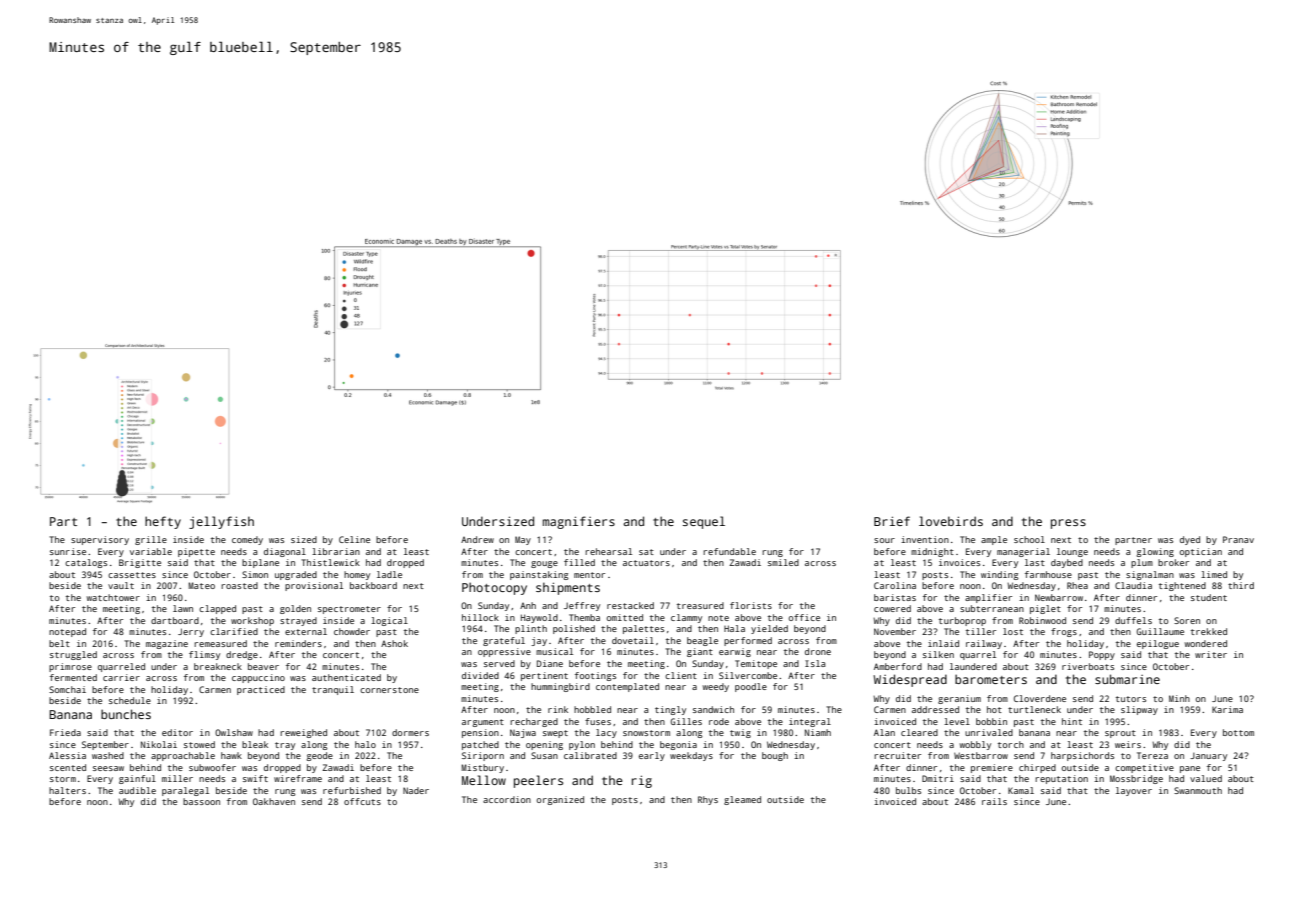 This screenshot has width=1308, height=924. I want to click on Rhys, so click(708, 800).
